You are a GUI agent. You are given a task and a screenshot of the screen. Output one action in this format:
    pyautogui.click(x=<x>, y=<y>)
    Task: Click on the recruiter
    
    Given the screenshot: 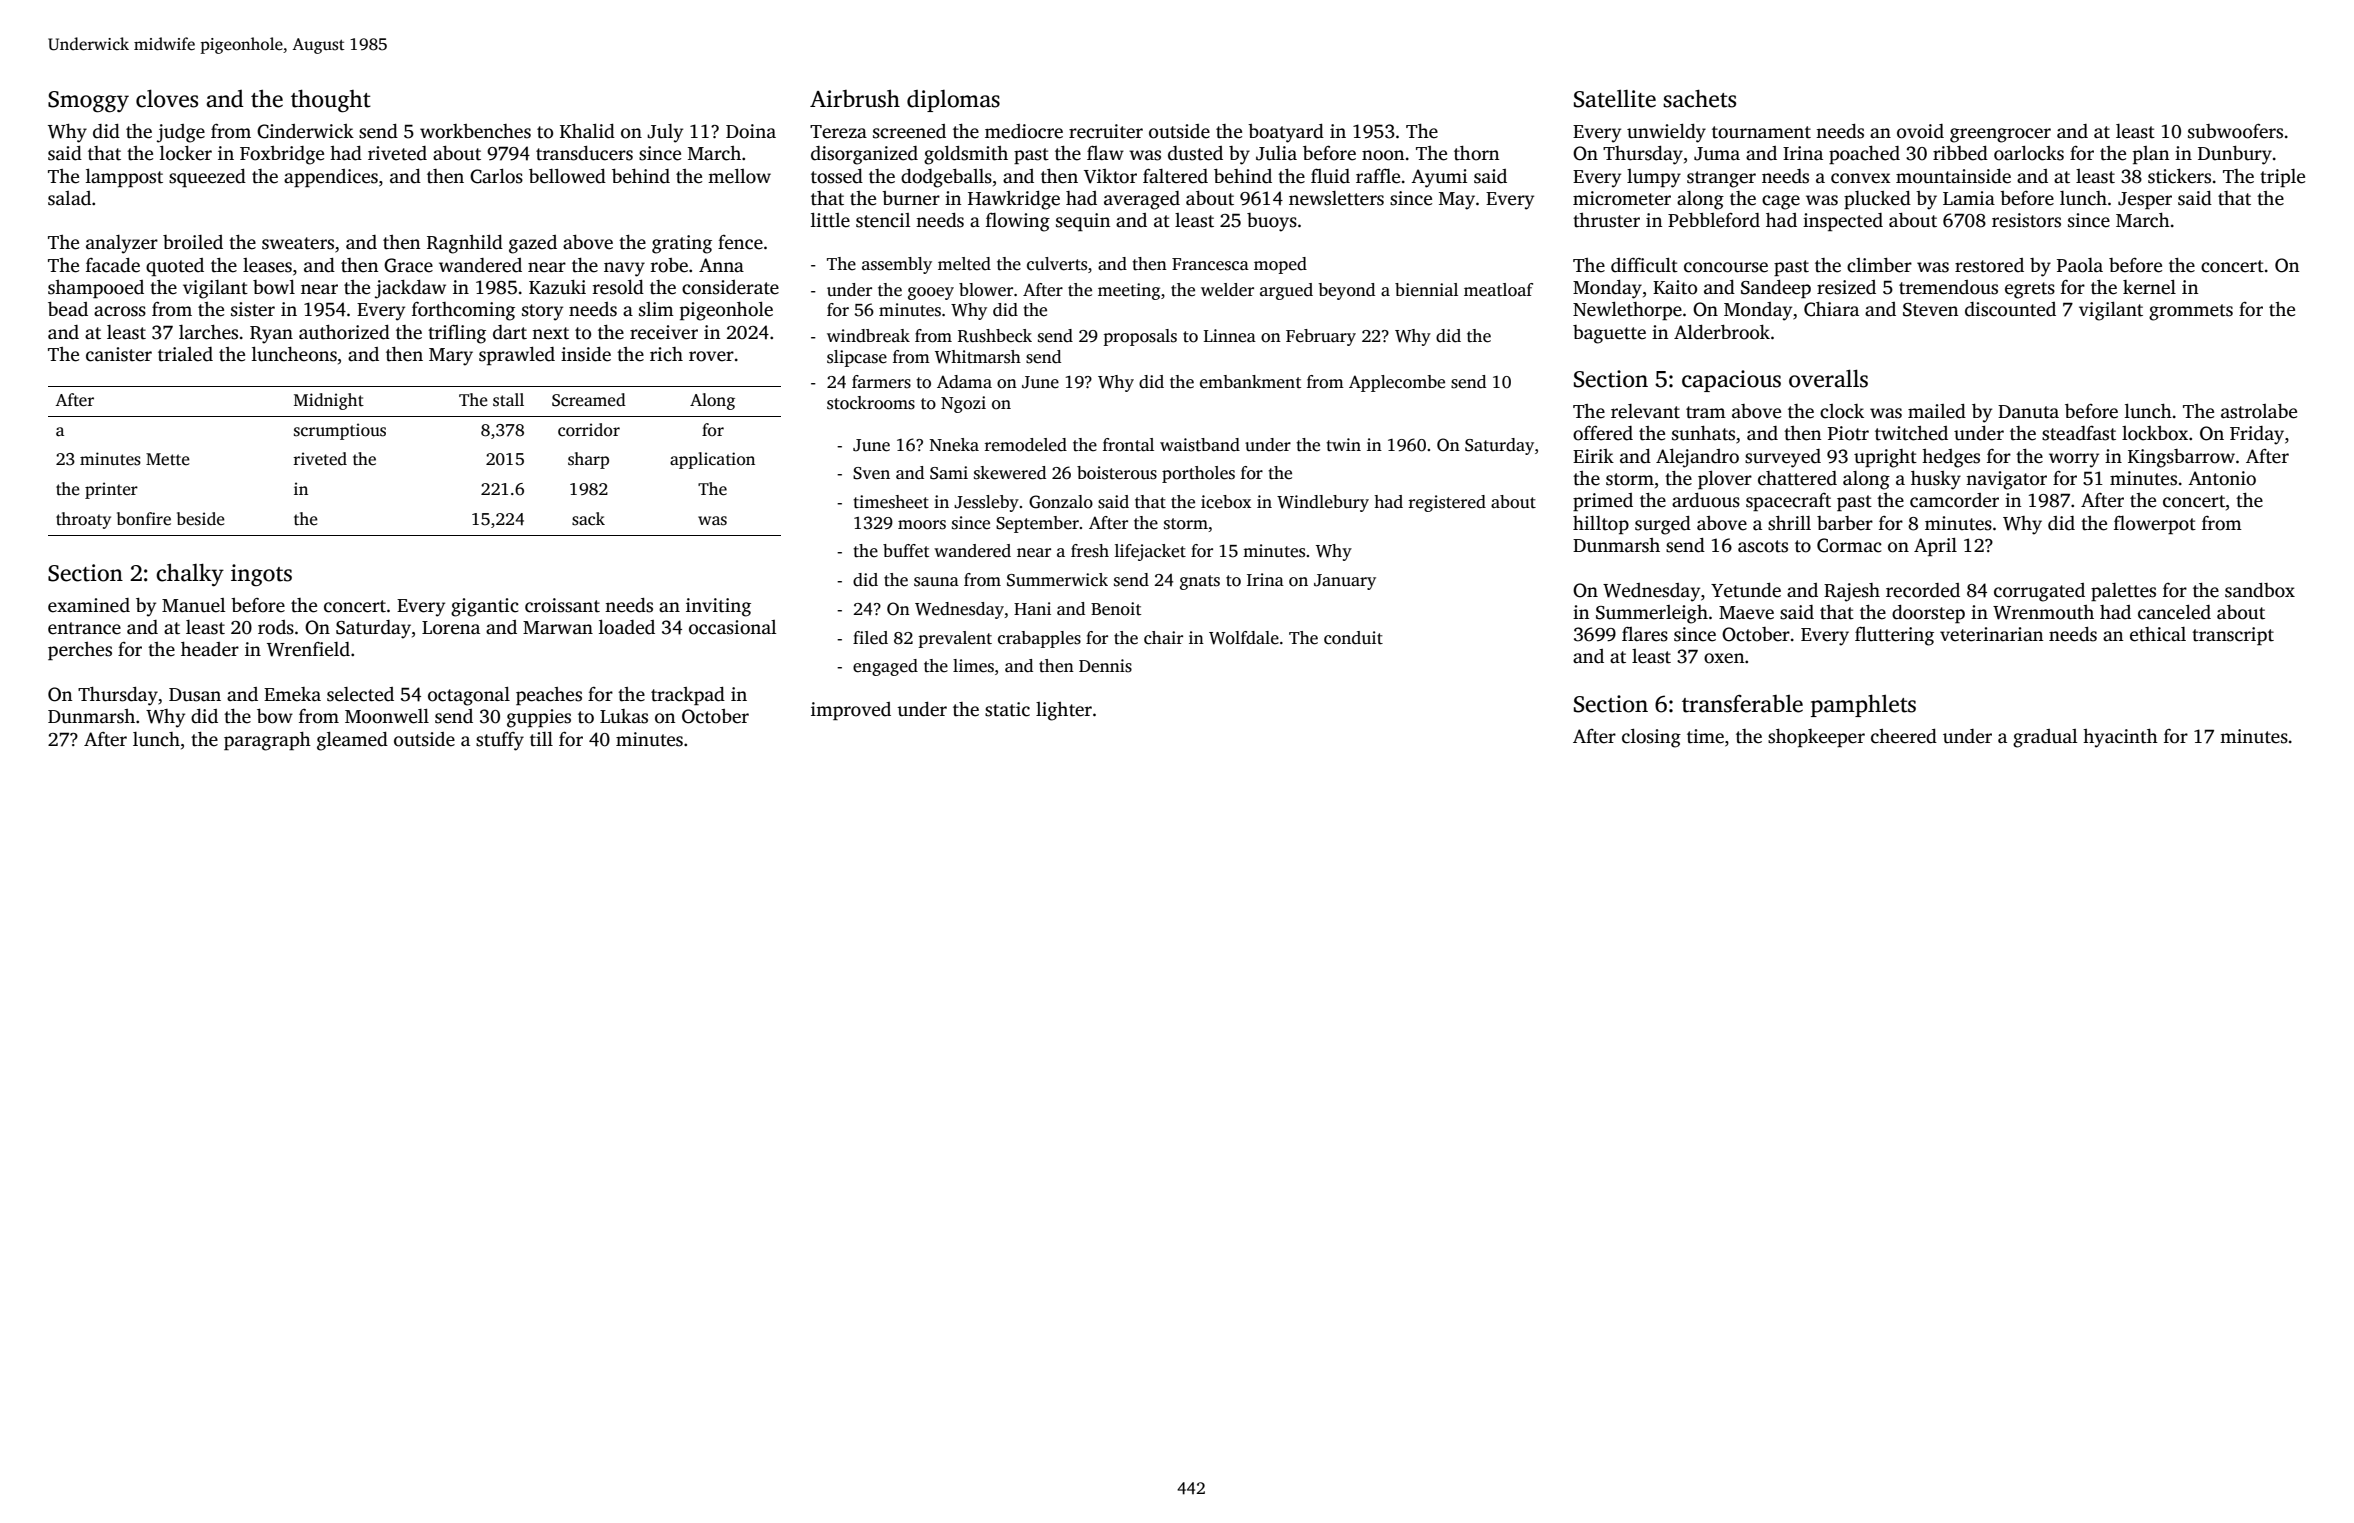 What is the action you would take?
    pyautogui.click(x=1106, y=131)
